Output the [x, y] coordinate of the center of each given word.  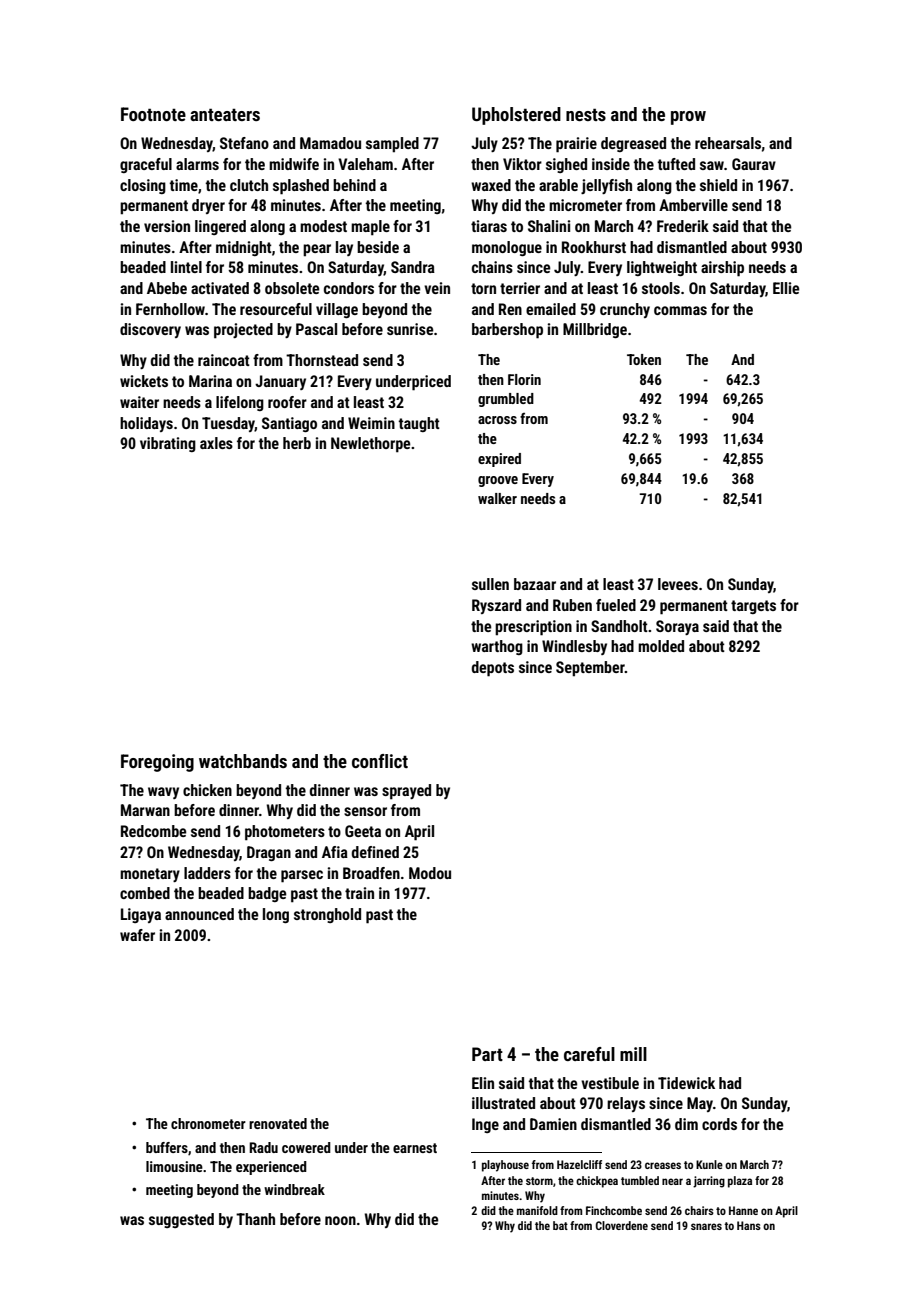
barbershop [507, 331]
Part [487, 1054]
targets [753, 607]
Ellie [786, 288]
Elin [483, 1083]
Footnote [153, 114]
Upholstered [516, 116]
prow [688, 118]
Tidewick [686, 1083]
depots [493, 669]
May [700, 1104]
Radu [263, 1147]
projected [243, 331]
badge [267, 894]
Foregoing [157, 763]
